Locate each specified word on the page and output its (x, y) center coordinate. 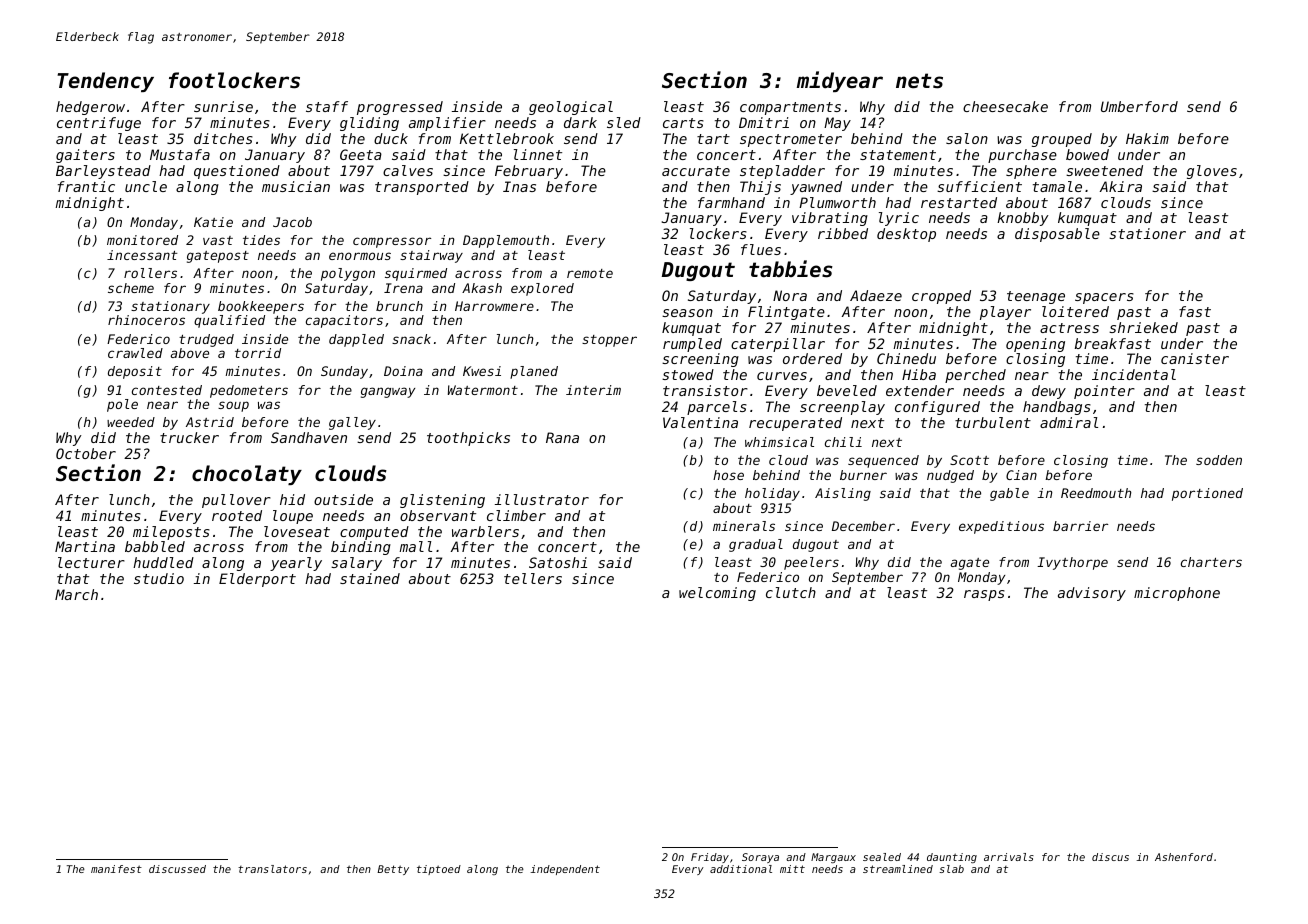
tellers (533, 578)
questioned (237, 172)
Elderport (257, 580)
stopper (609, 341)
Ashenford (1184, 857)
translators (272, 869)
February (529, 172)
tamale (1057, 186)
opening (1035, 345)
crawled (135, 353)
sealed (882, 857)
